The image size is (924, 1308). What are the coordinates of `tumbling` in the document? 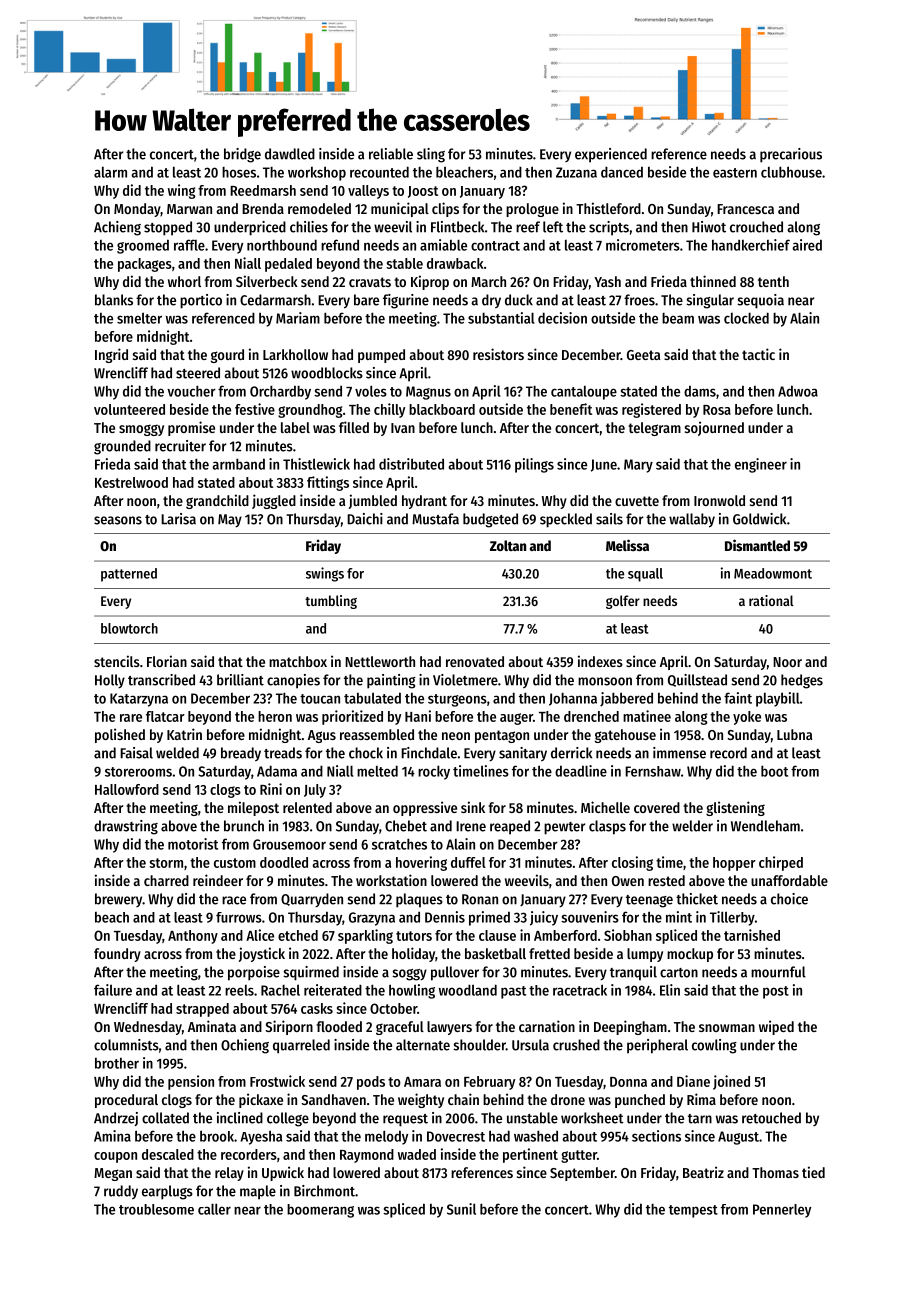 It's located at (331, 602).
